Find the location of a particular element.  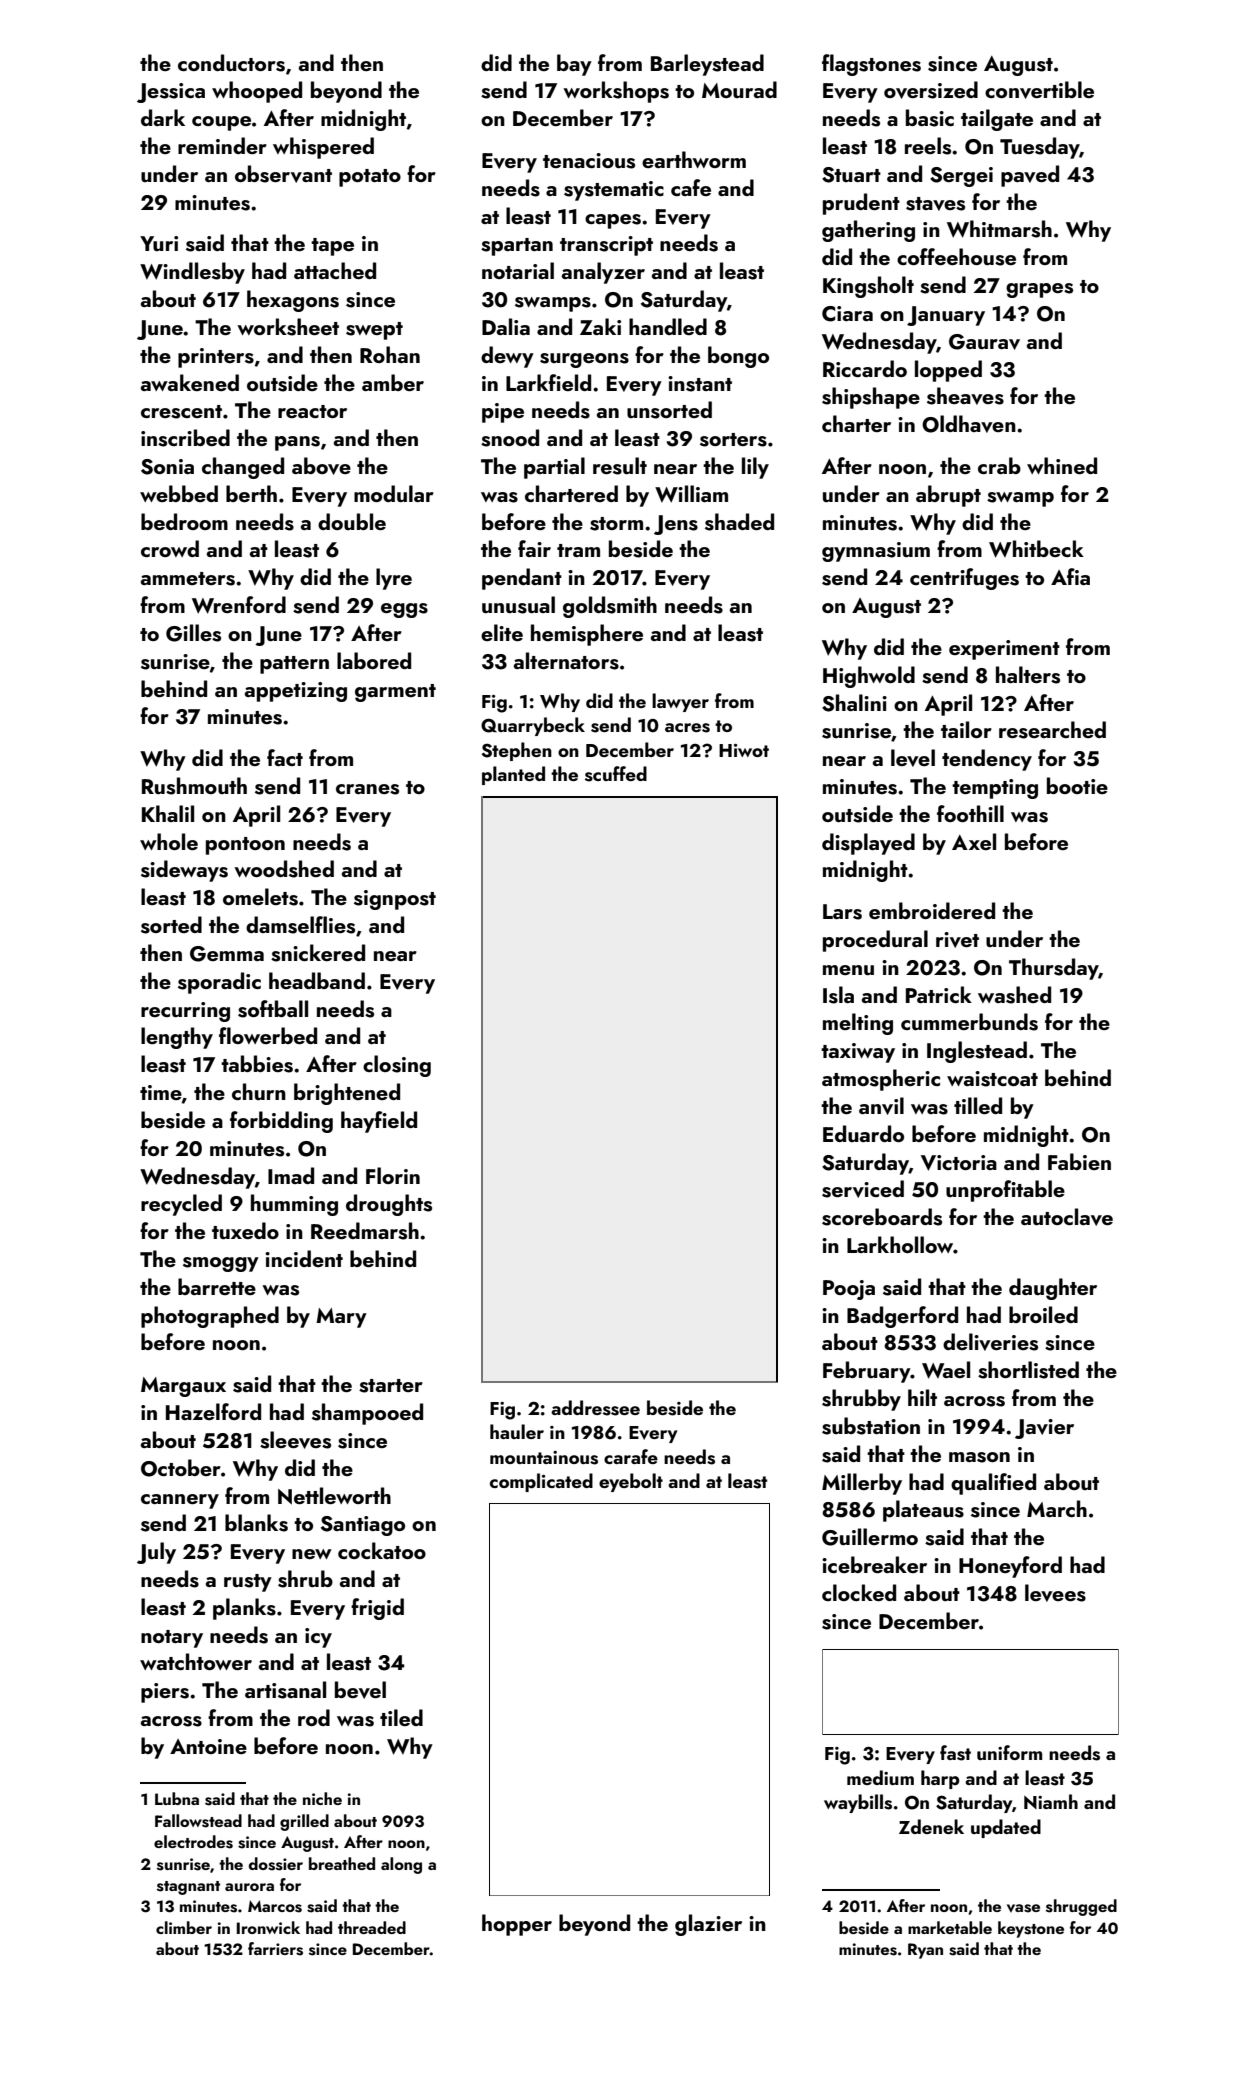

whined is located at coordinates (1062, 465).
